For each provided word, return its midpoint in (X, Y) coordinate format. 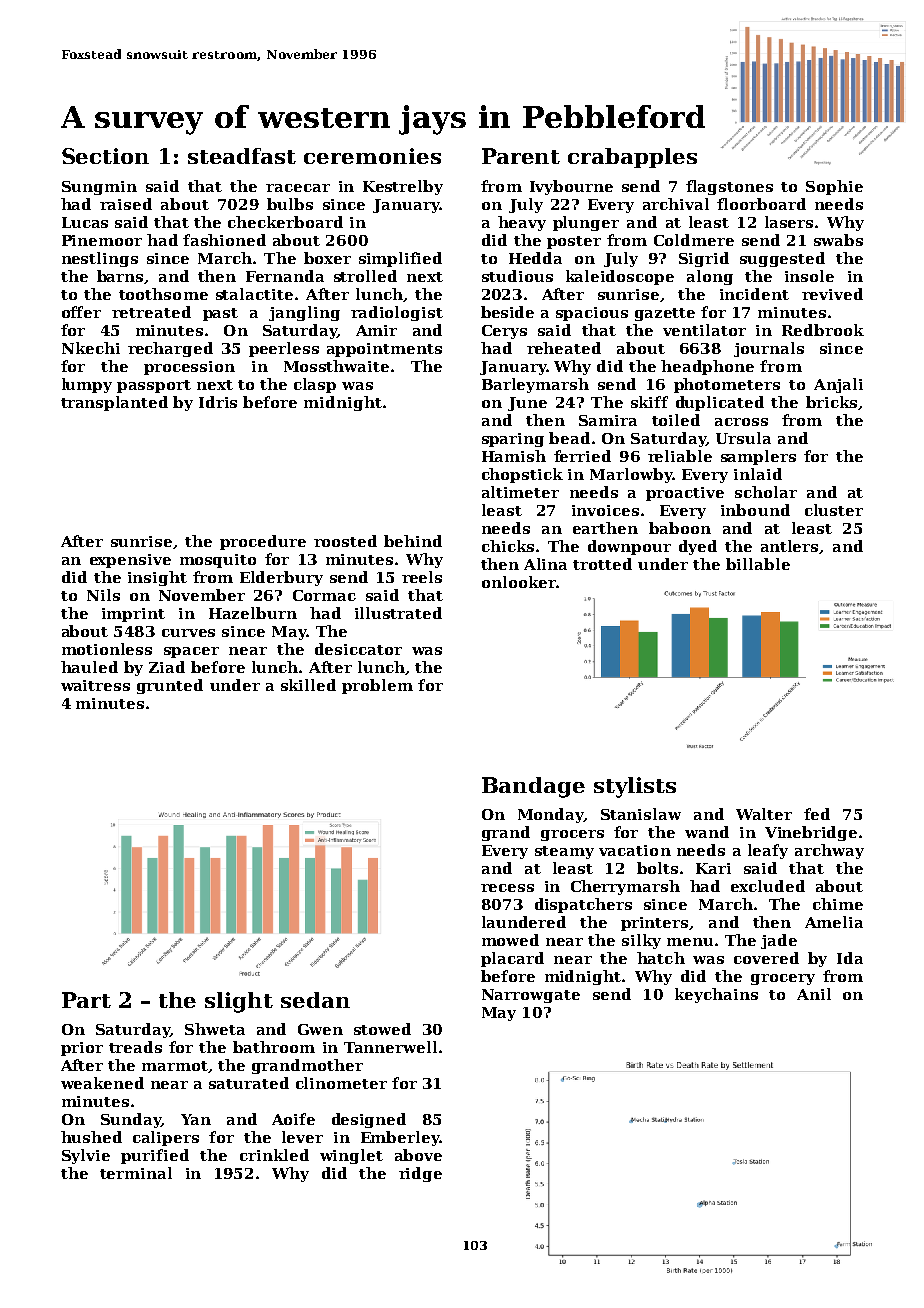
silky (641, 941)
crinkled (274, 1155)
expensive (130, 561)
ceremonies (372, 156)
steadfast (242, 156)
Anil (814, 994)
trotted (602, 564)
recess (507, 888)
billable (758, 564)
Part (86, 1000)
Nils (103, 595)
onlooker (519, 582)
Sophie (834, 187)
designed (369, 1120)
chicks (508, 546)
